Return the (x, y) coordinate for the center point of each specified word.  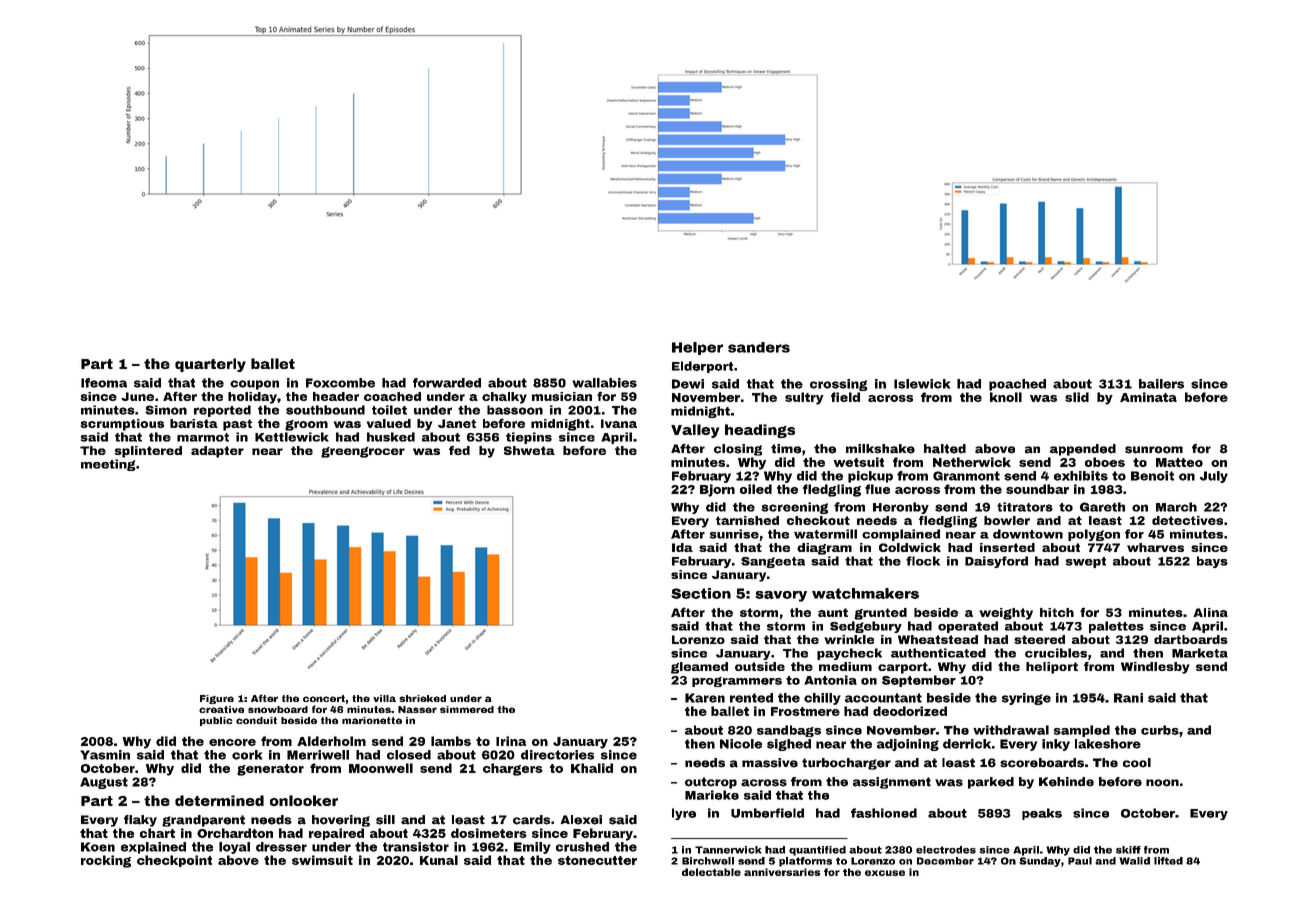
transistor (416, 847)
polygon (1094, 535)
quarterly (210, 365)
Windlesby (1155, 668)
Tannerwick (728, 850)
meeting (108, 465)
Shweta (529, 450)
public (216, 721)
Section (701, 593)
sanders (759, 347)
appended (1083, 450)
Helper (697, 348)
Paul (1080, 861)
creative (221, 709)
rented (751, 698)
